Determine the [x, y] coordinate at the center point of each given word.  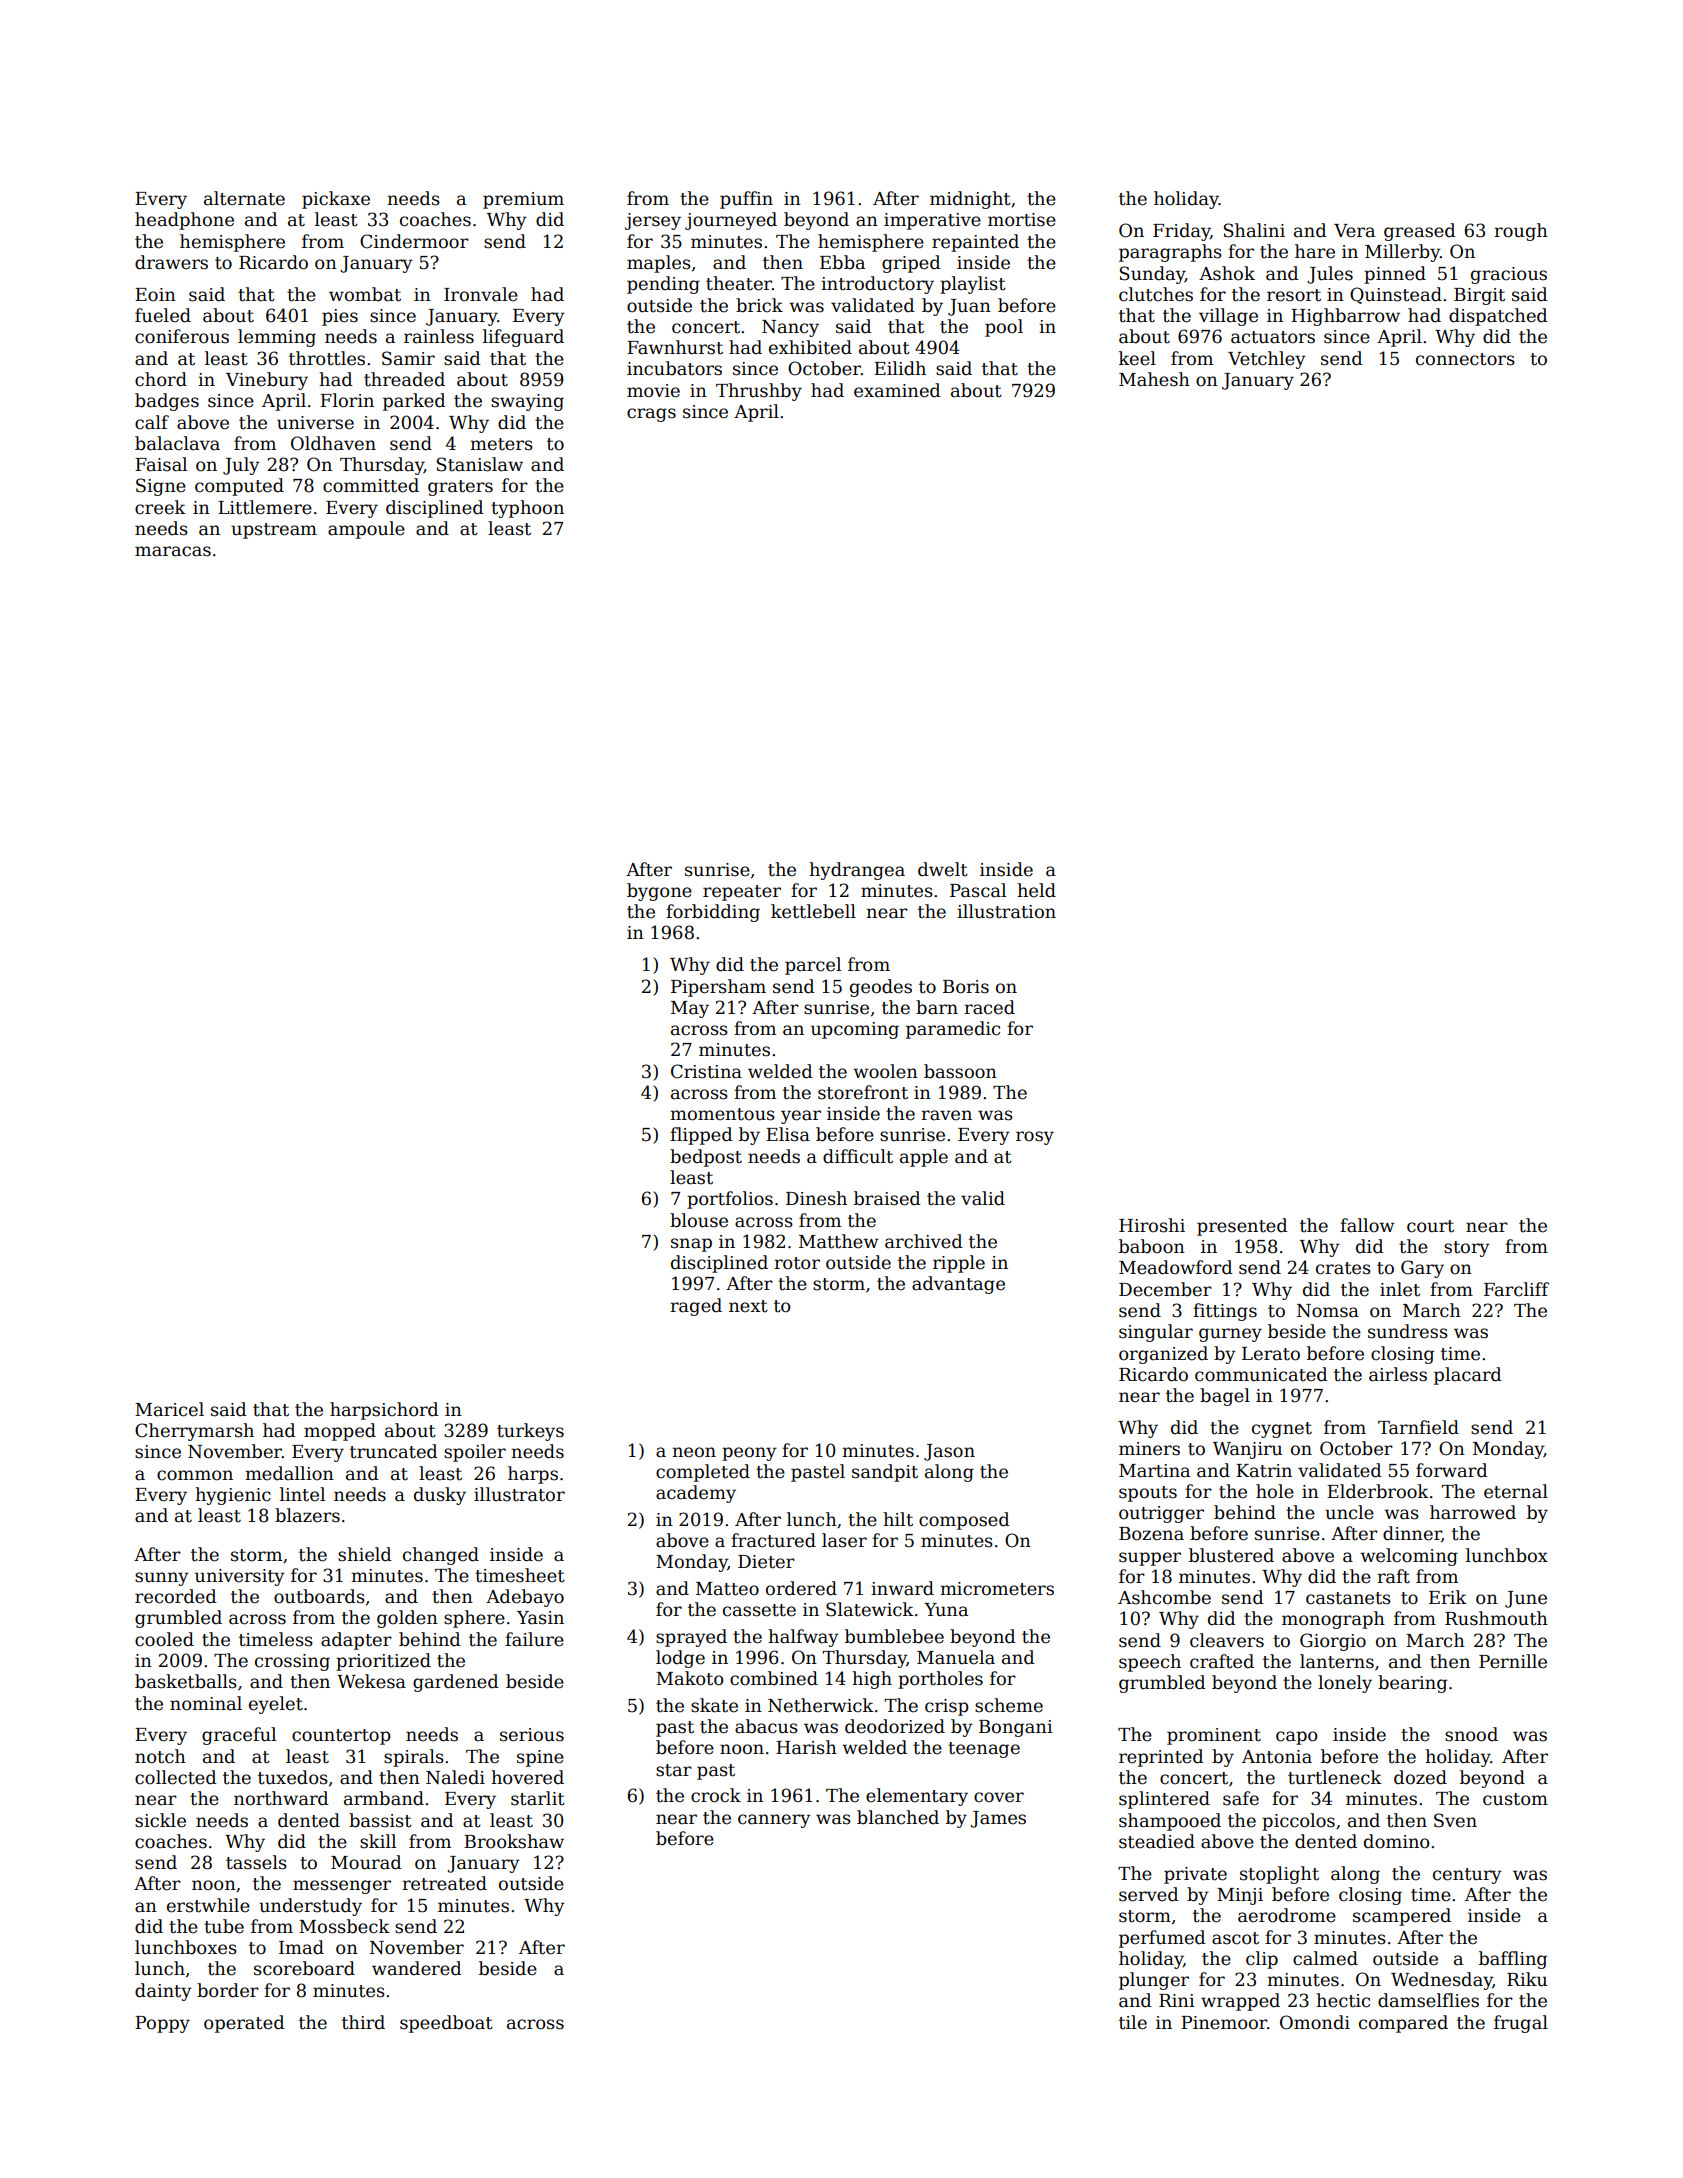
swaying [527, 402]
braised [887, 1198]
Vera [1354, 231]
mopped [340, 1432]
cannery [774, 1821]
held [1036, 890]
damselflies [1428, 2000]
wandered [417, 1968]
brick [759, 305]
